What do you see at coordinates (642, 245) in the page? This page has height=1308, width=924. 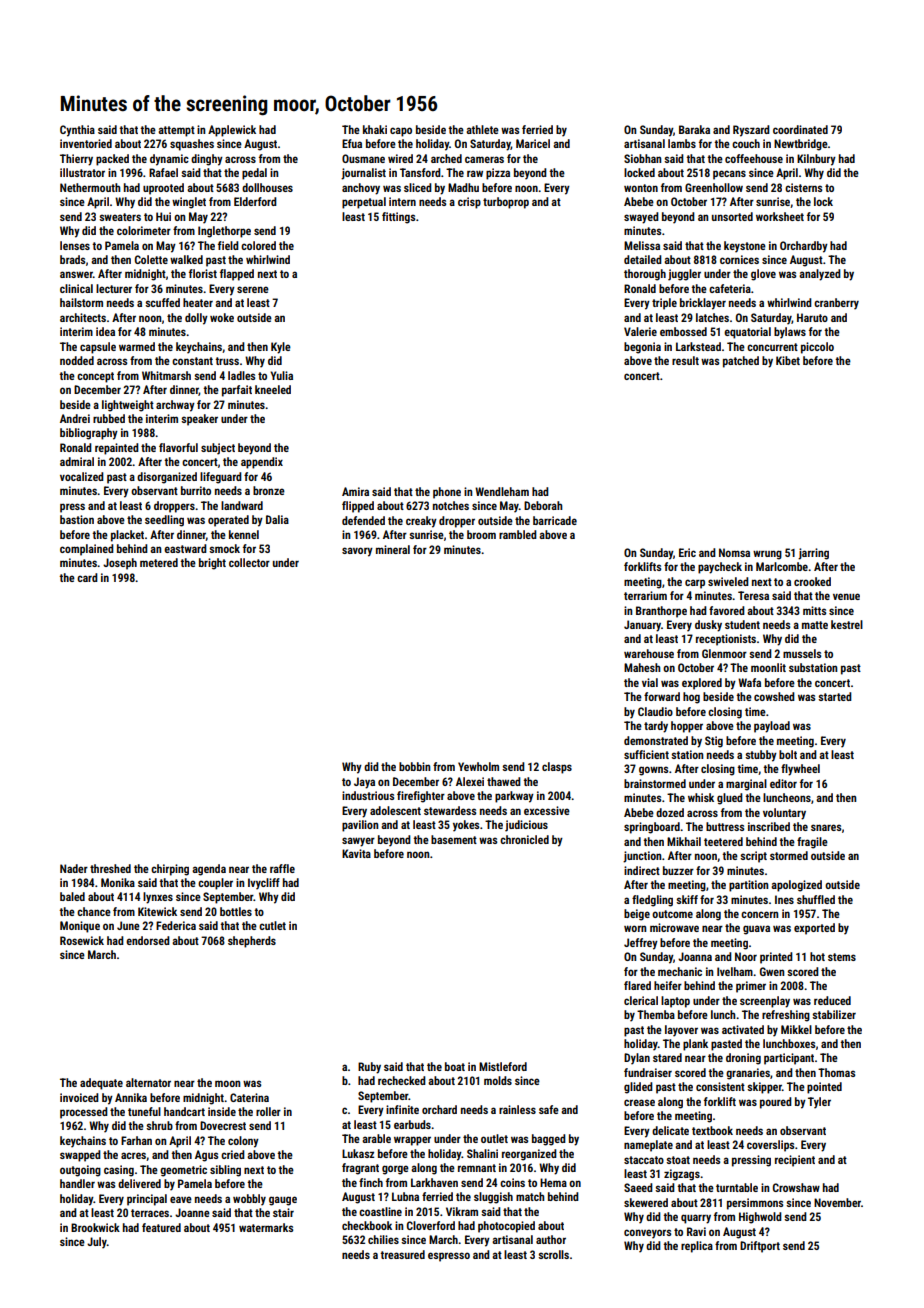 I see `Melissa` at bounding box center [642, 245].
